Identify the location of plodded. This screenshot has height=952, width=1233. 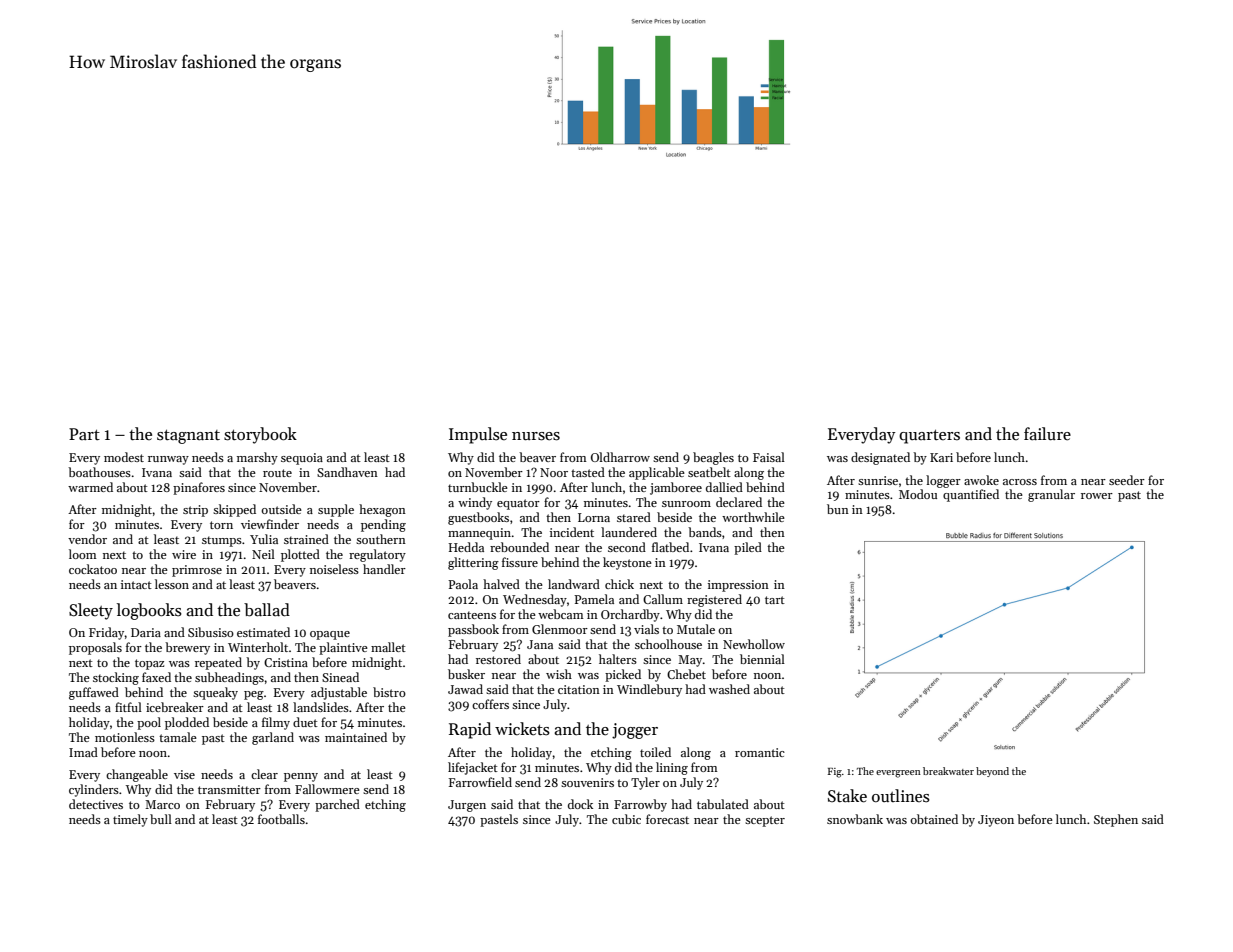
(187, 723).
